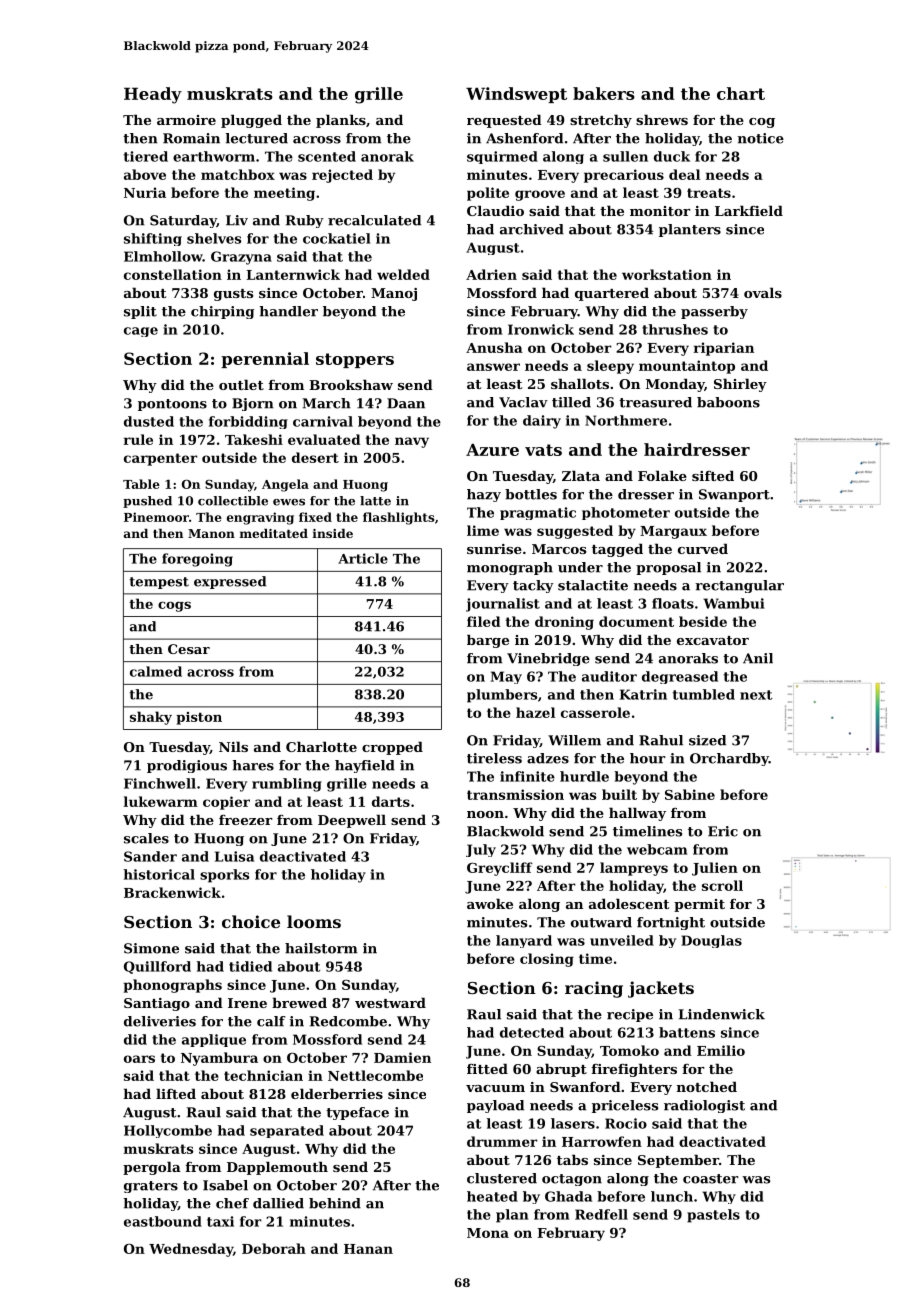 The width and height of the screenshot is (908, 1316). I want to click on graters, so click(151, 1187).
